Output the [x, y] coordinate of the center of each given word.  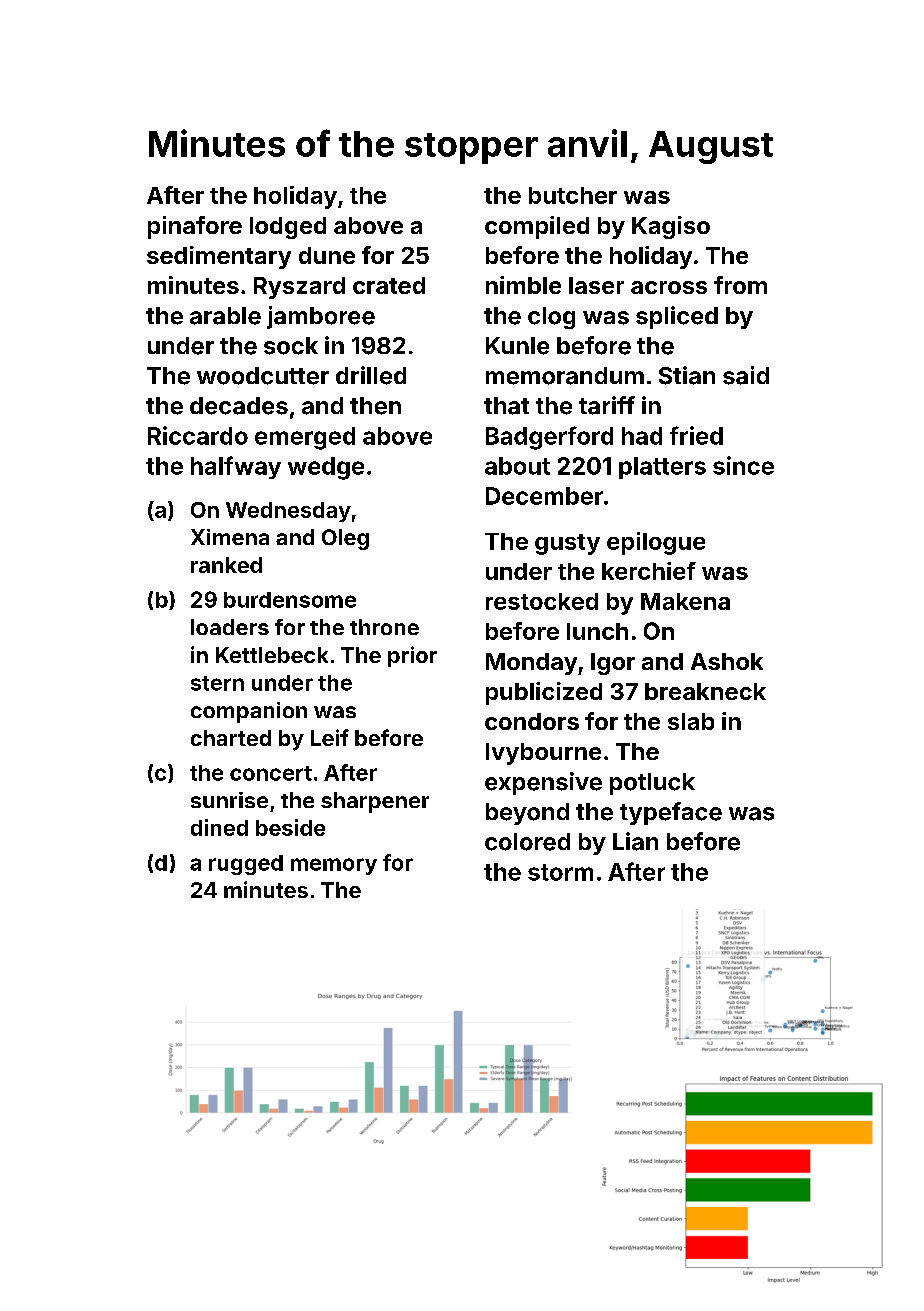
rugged [246, 865]
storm [560, 872]
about [517, 466]
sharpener [375, 802]
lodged [288, 228]
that [506, 406]
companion [249, 712]
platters [662, 468]
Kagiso [671, 227]
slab [691, 721]
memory [334, 866]
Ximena [230, 537]
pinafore [195, 227]
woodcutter [263, 376]
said [746, 375]
